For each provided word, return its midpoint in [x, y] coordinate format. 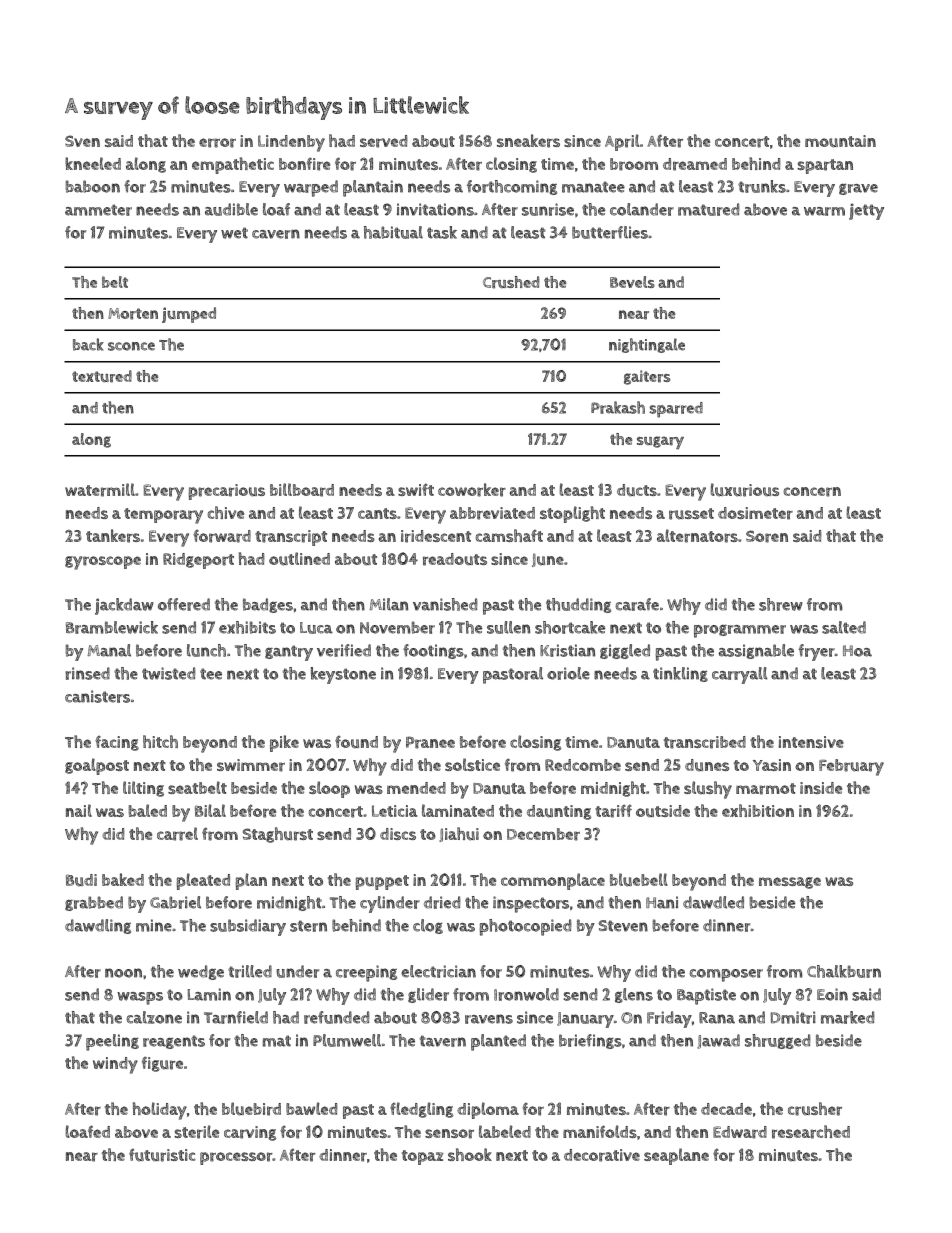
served [384, 141]
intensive [811, 742]
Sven [82, 141]
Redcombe [583, 765]
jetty [866, 211]
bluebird [251, 1109]
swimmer [251, 765]
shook [470, 1154]
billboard [302, 490]
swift [416, 490]
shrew [781, 604]
